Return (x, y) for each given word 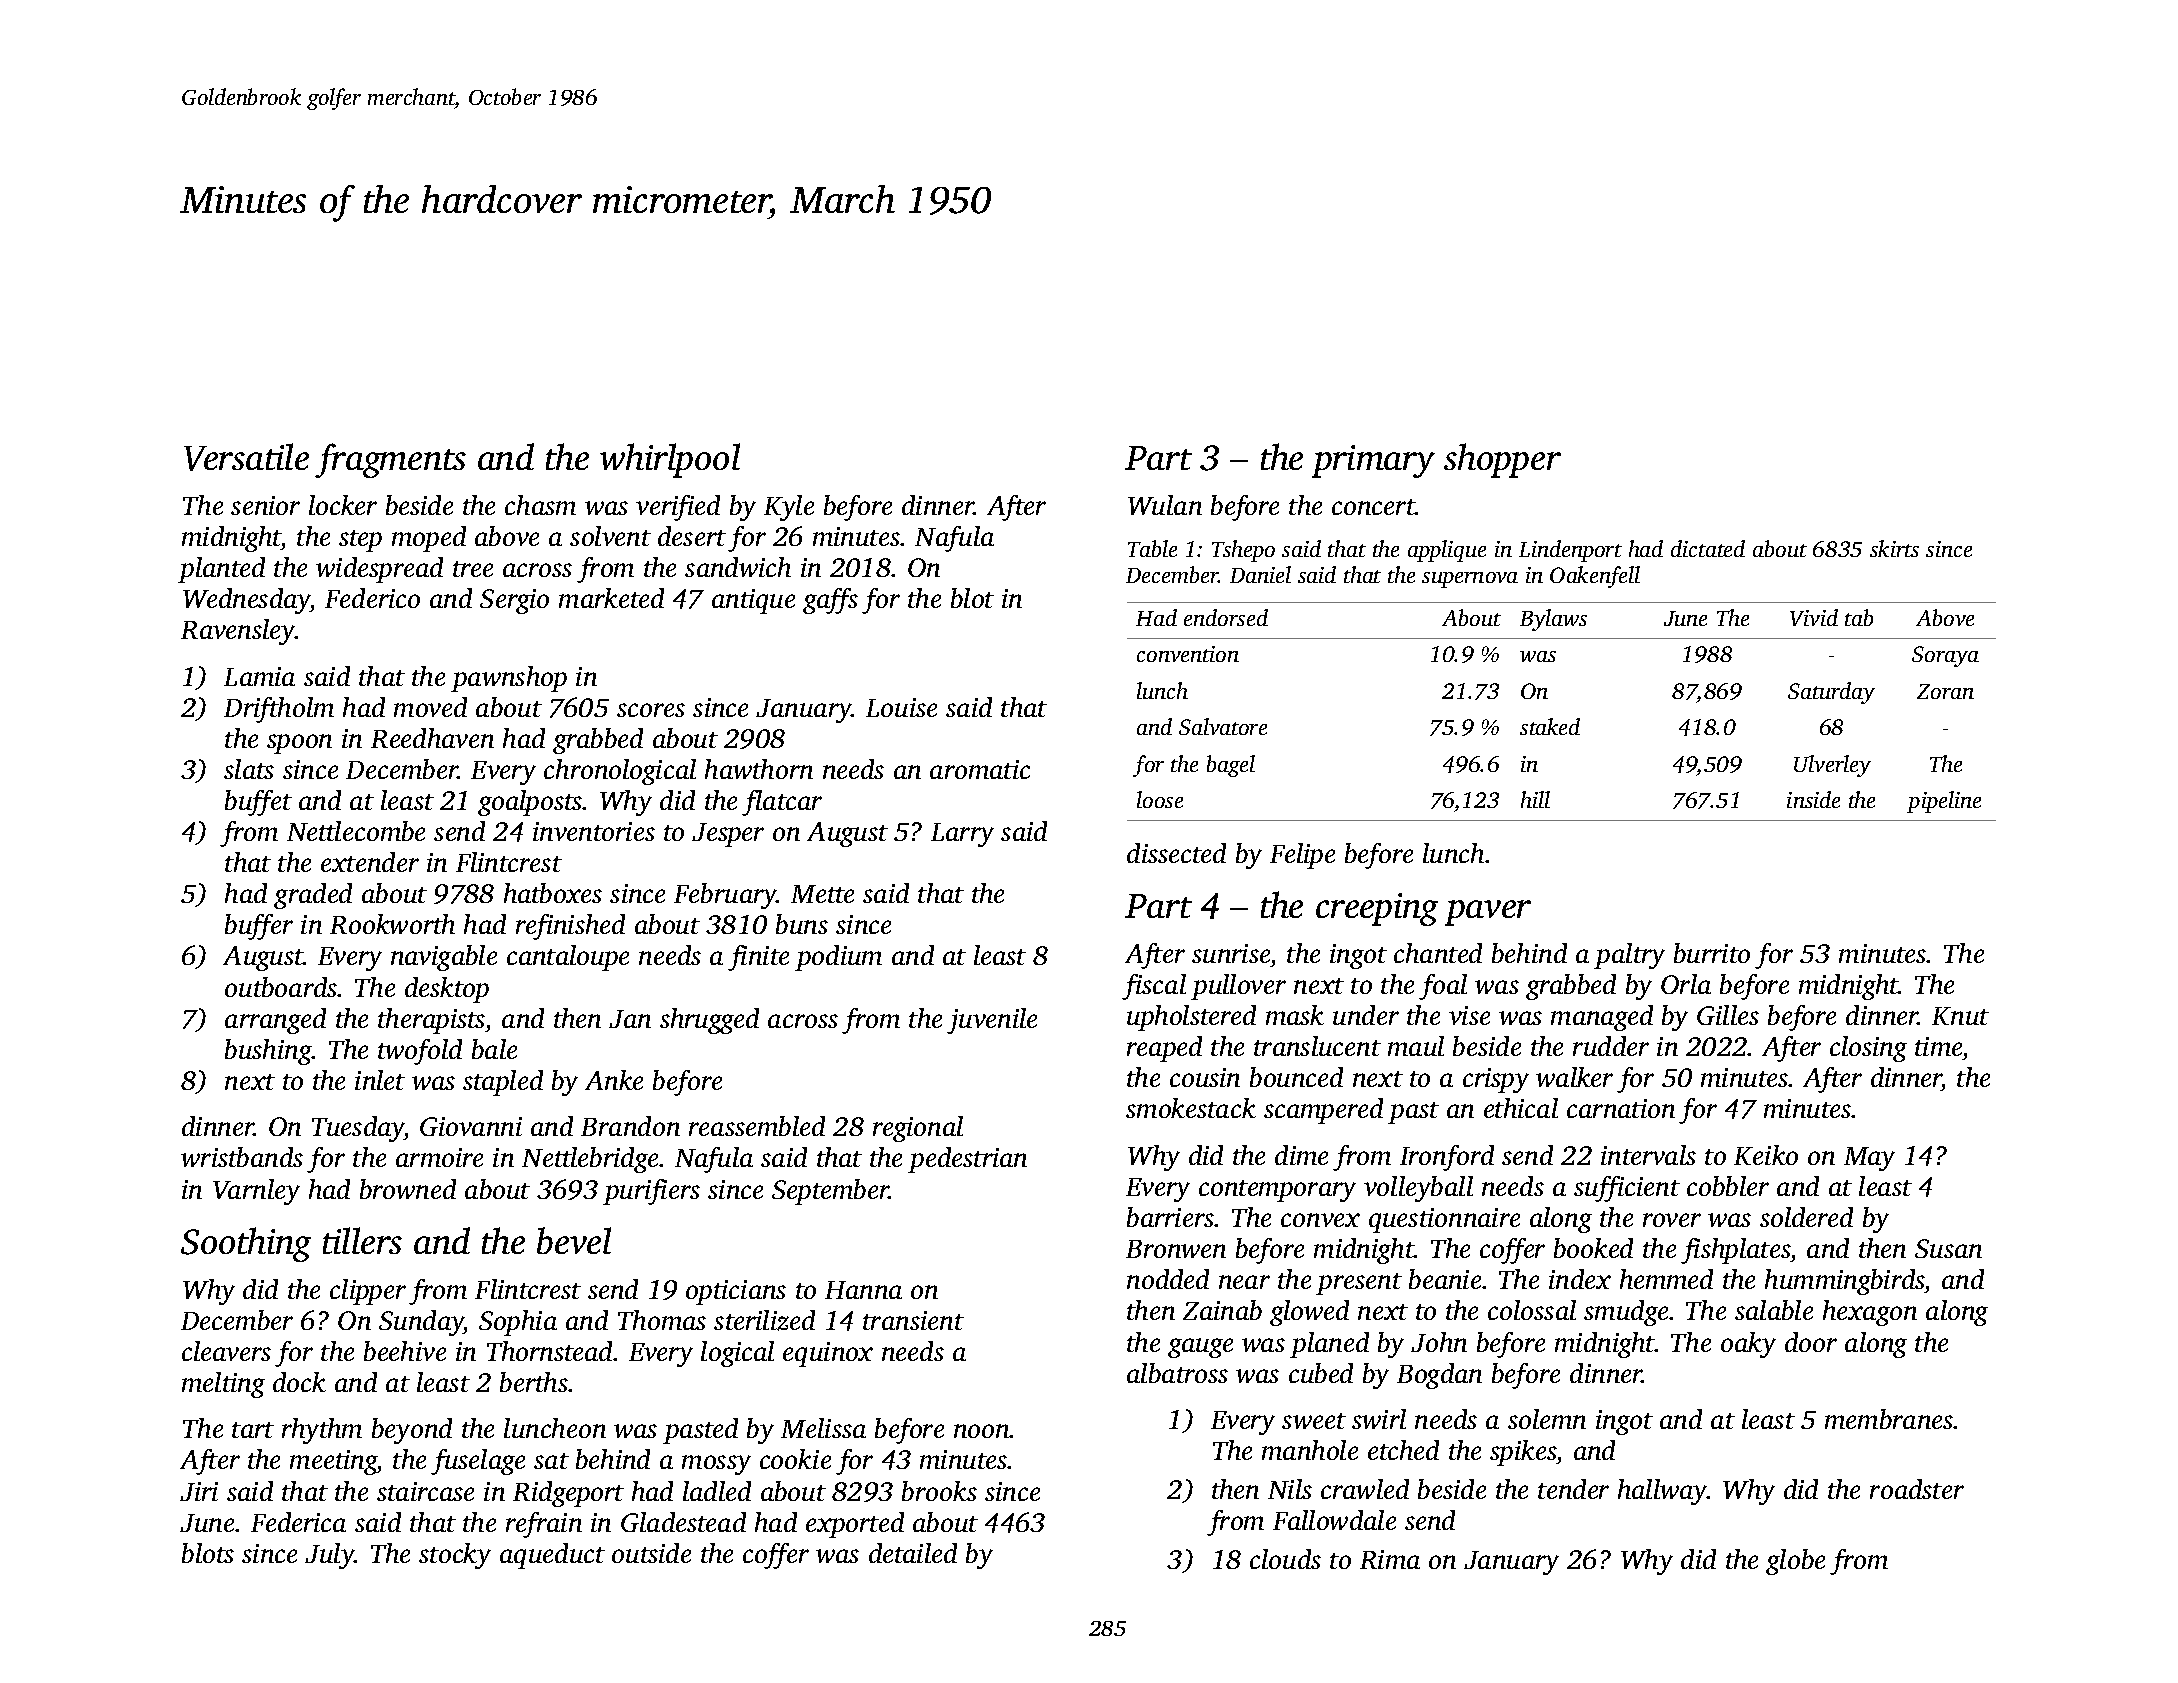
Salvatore (1223, 726)
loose (1160, 799)
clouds (1285, 1559)
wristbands (242, 1157)
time (1938, 1046)
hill (1535, 799)
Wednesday (246, 601)
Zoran (1945, 691)
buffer (259, 927)
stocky (455, 1556)
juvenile (992, 1021)
